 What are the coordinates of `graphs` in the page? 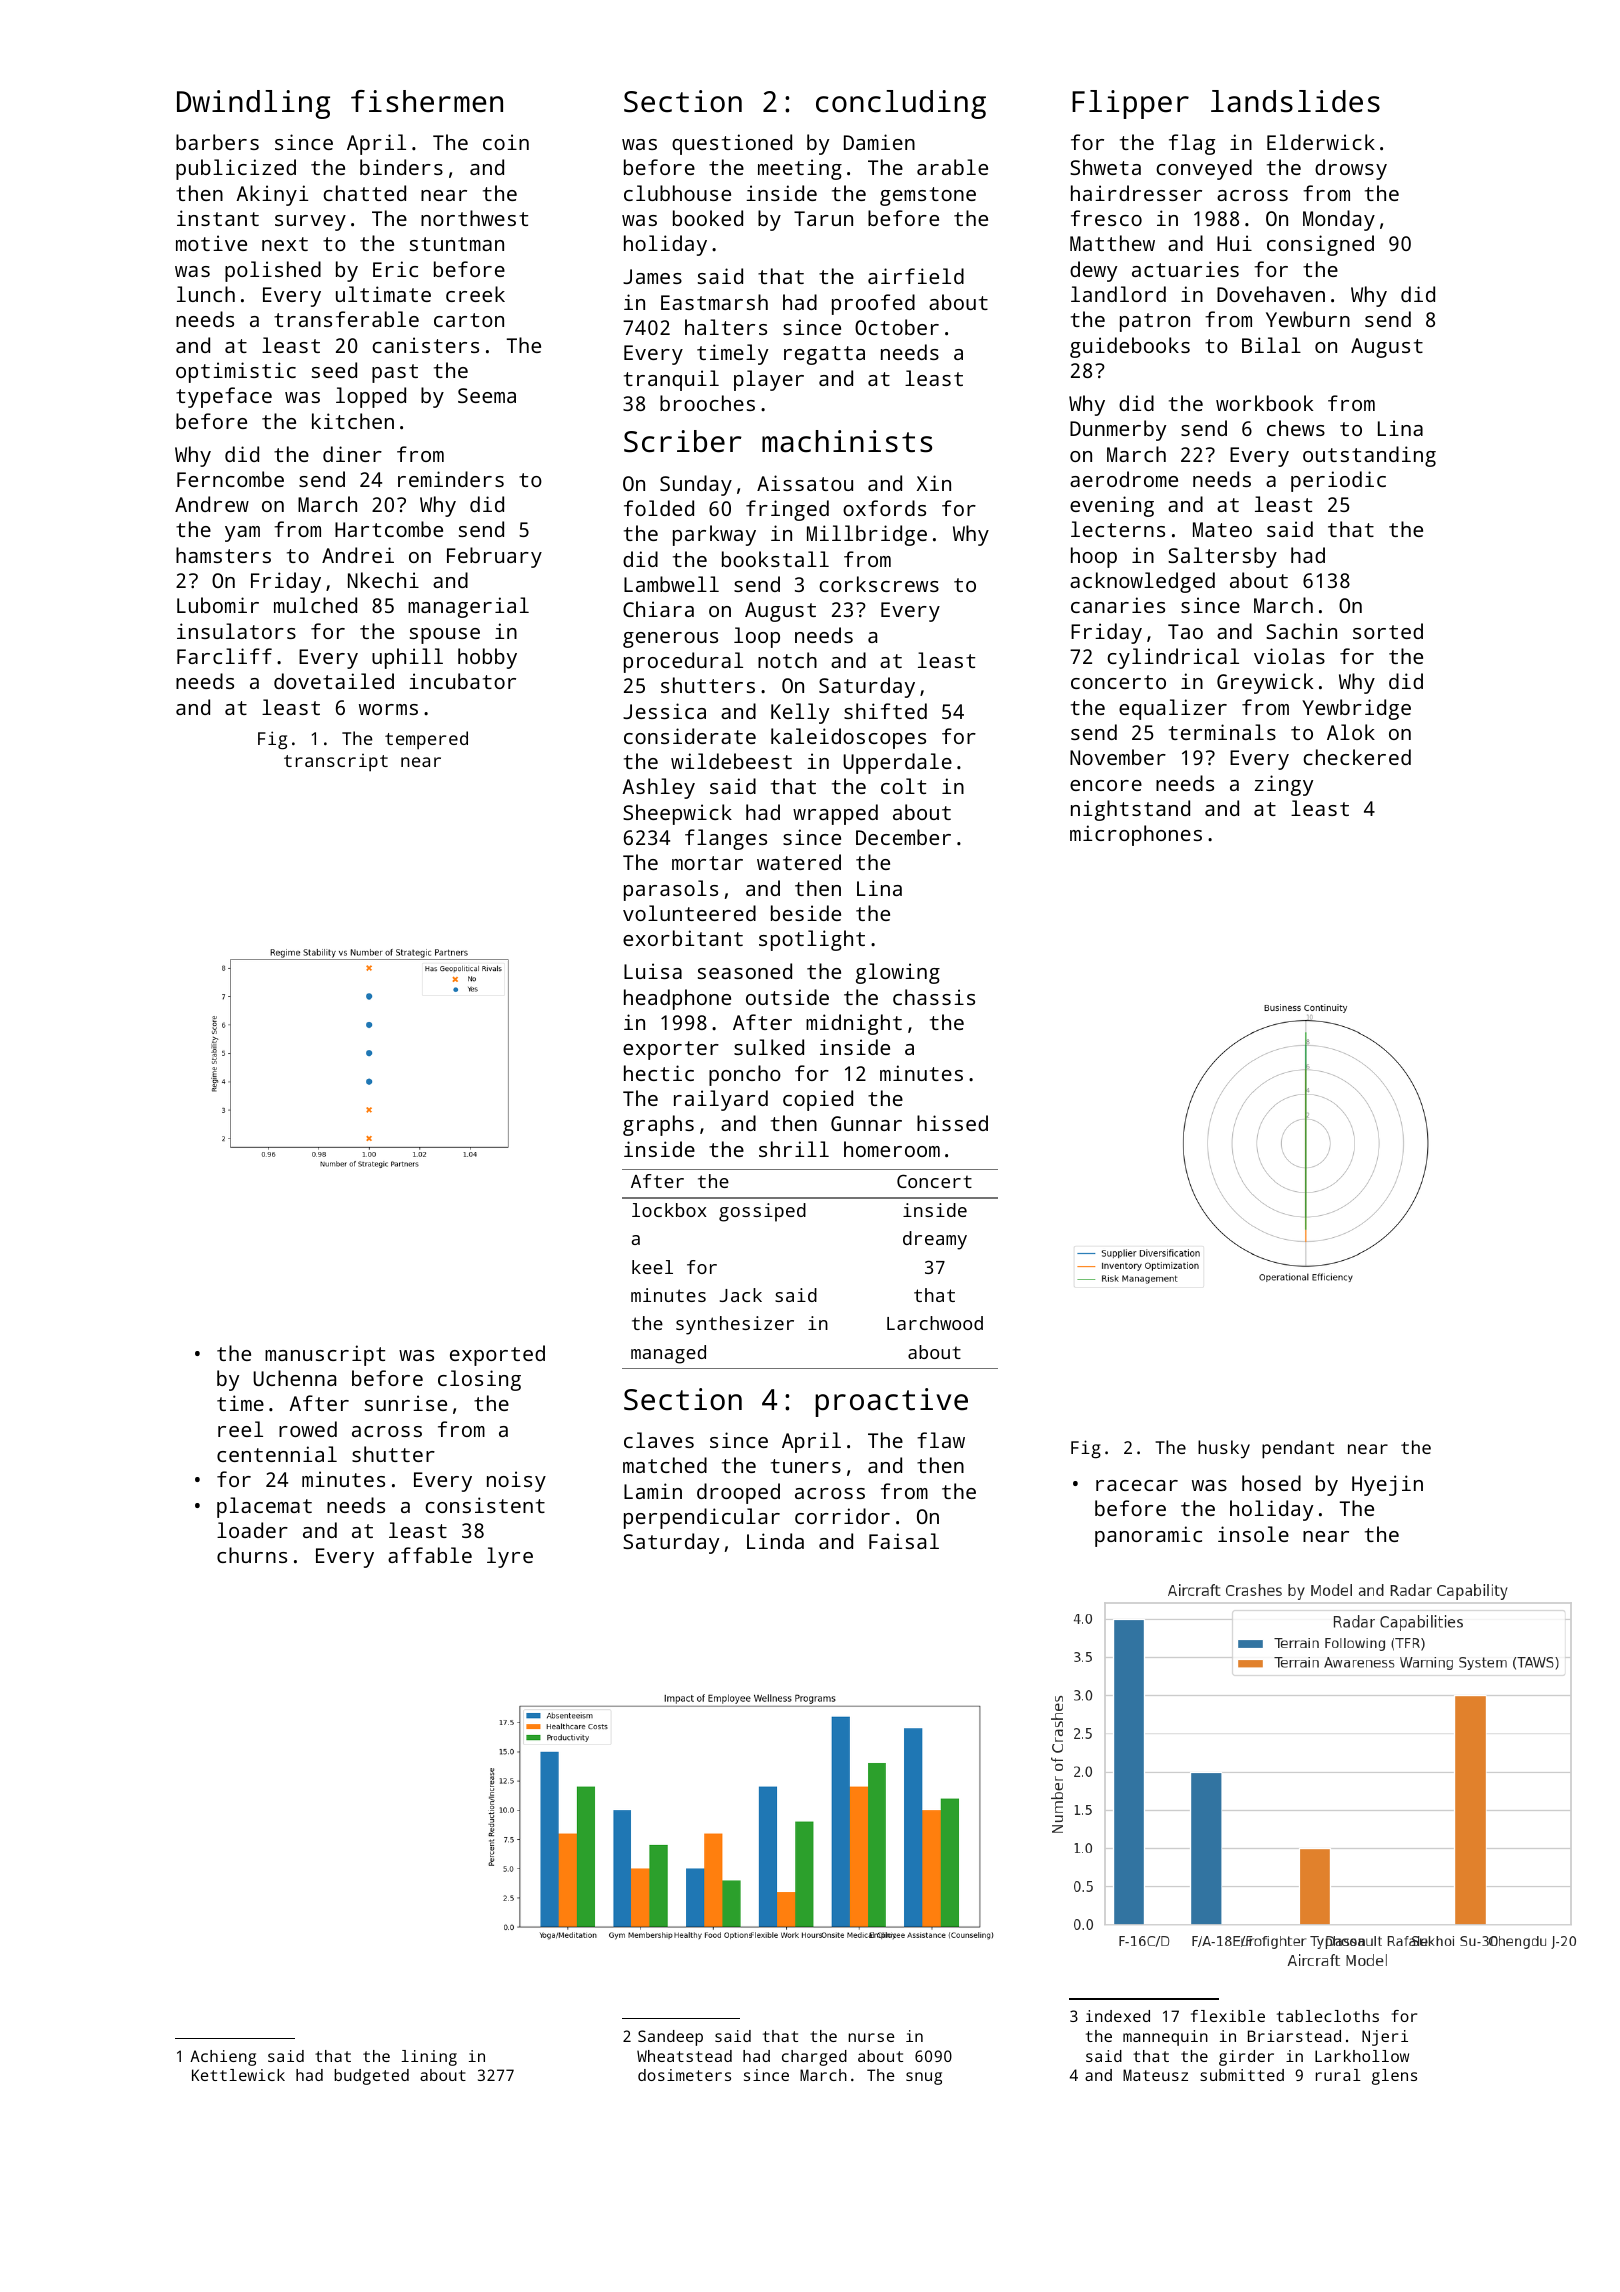 It's located at (658, 1125).
